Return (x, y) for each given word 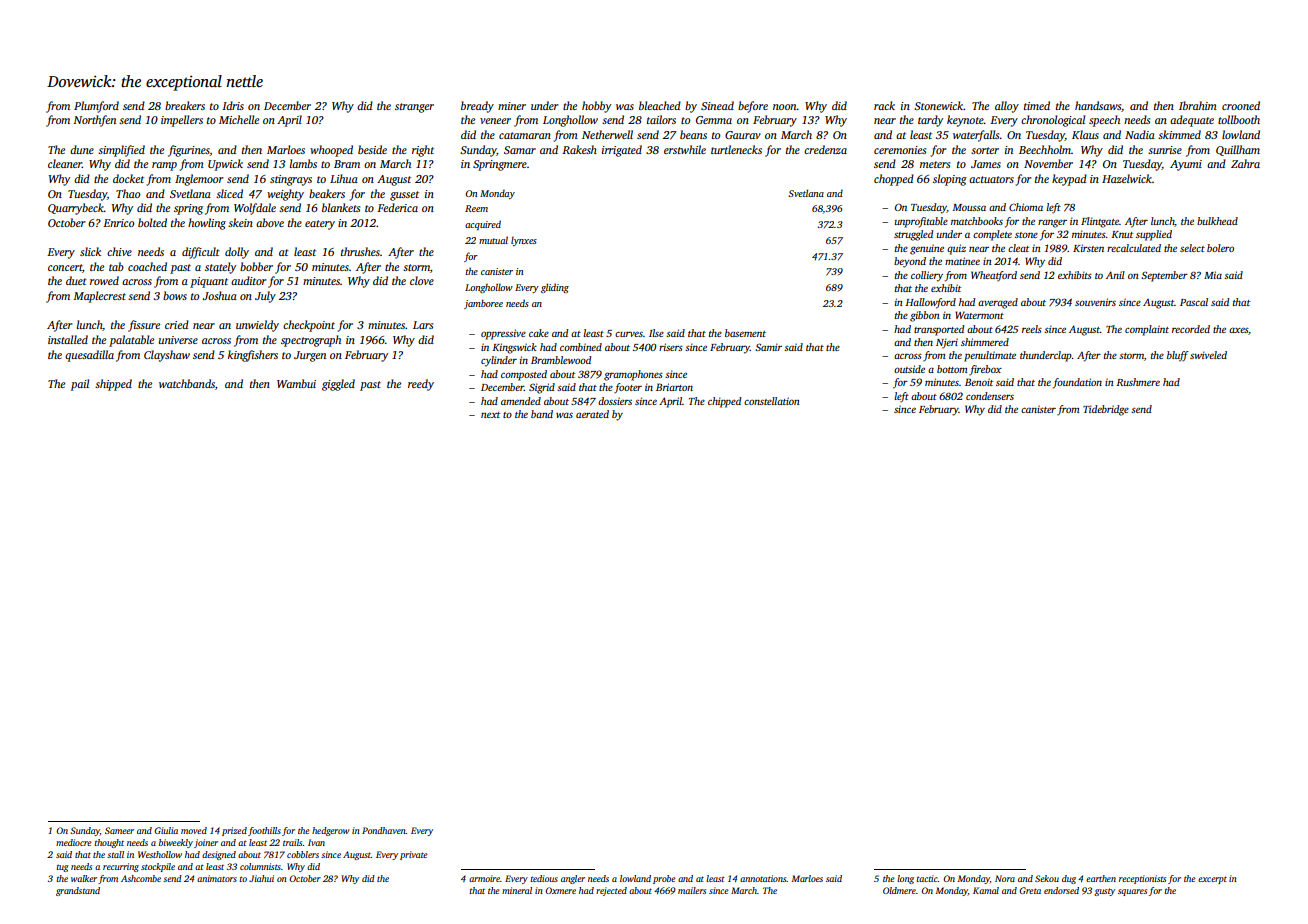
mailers (692, 890)
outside (909, 369)
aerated (592, 414)
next (490, 415)
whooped (331, 151)
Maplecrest (99, 297)
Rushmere (1138, 382)
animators (217, 878)
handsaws (1098, 105)
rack (884, 105)
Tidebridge (1106, 410)
